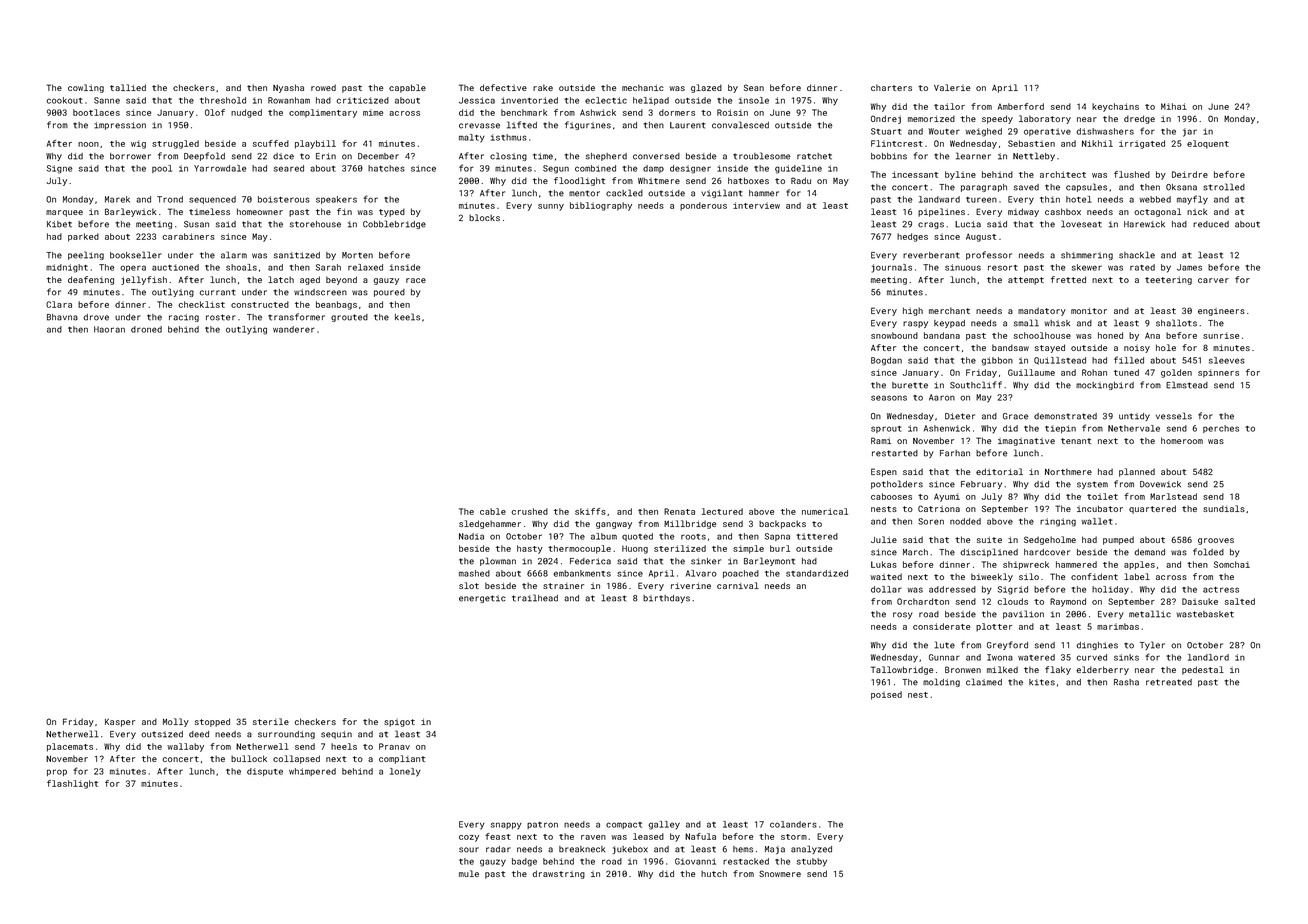 This screenshot has width=1308, height=924. I want to click on sunny, so click(551, 207).
